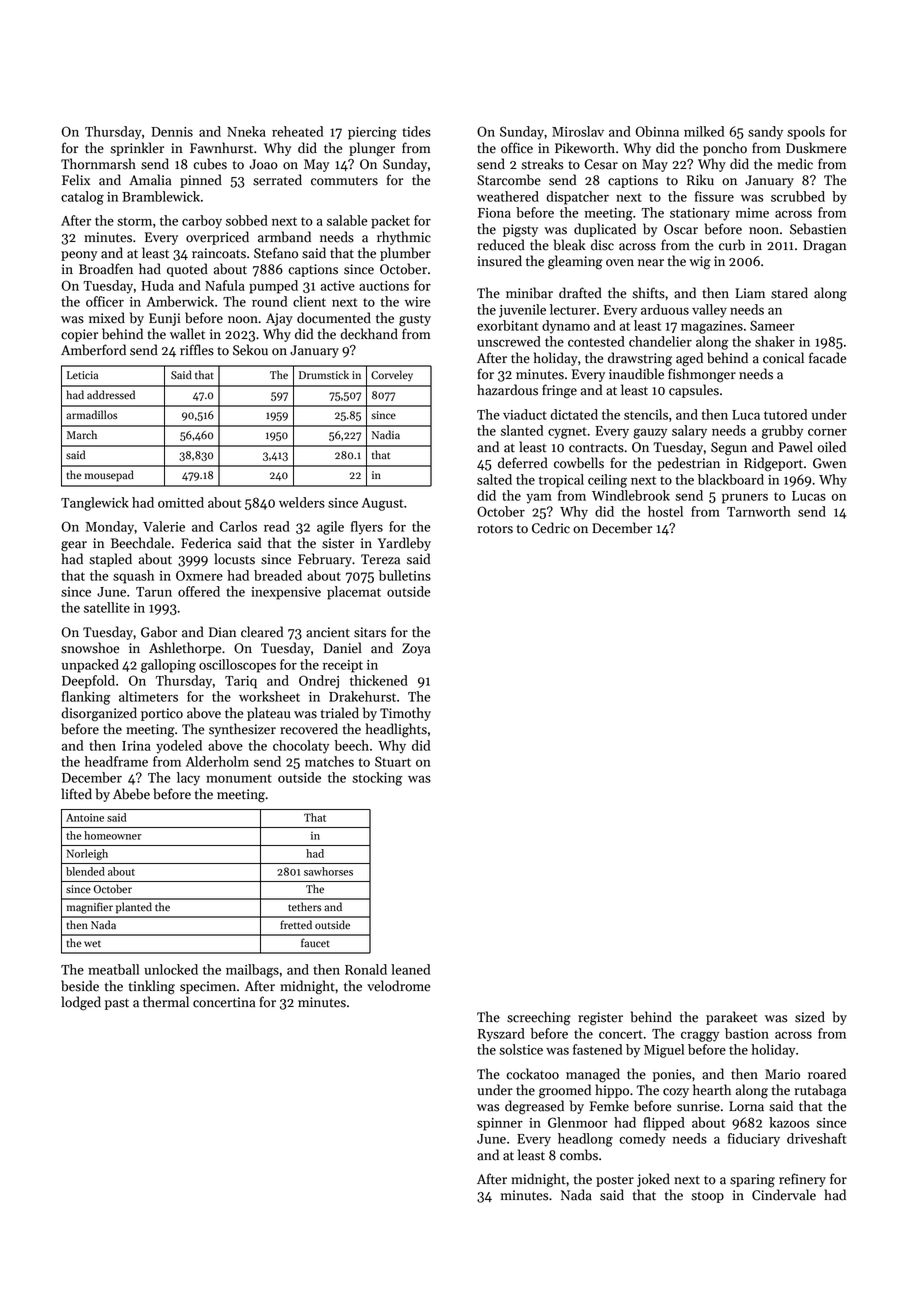  What do you see at coordinates (87, 854) in the screenshot?
I see `Norleigh` at bounding box center [87, 854].
